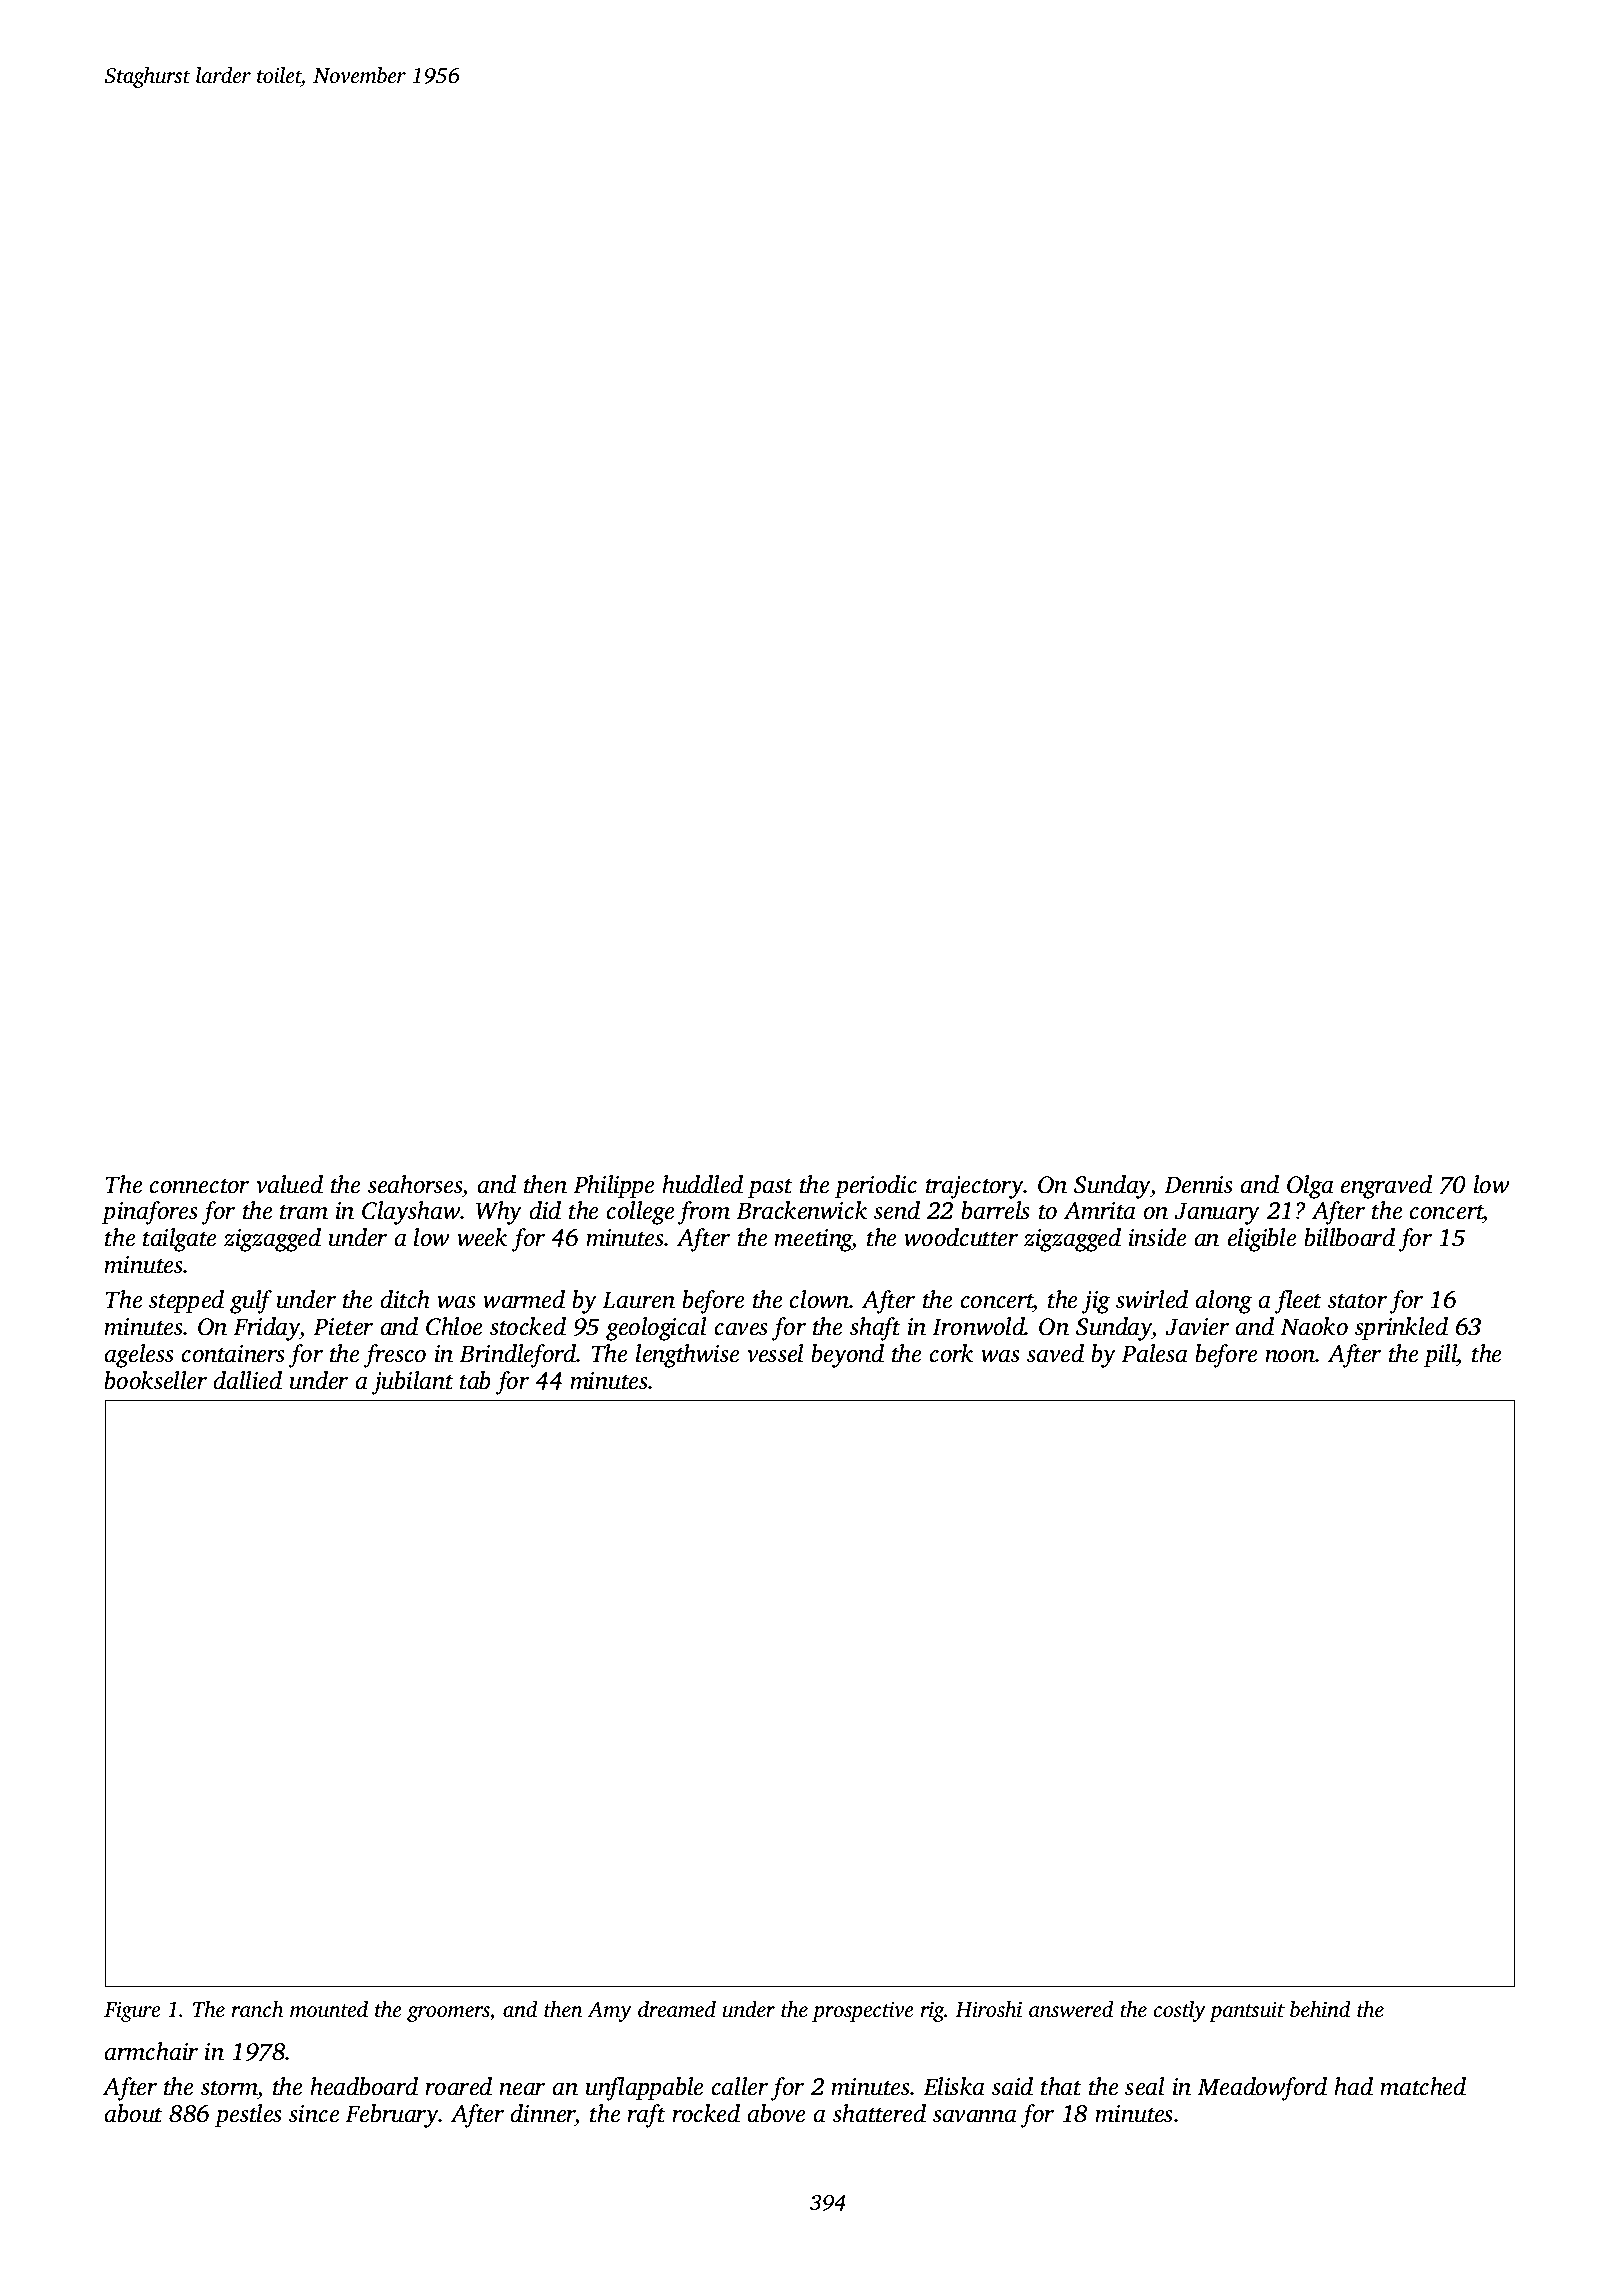 The width and height of the page is (1620, 2292). I want to click on billboard, so click(1349, 1237).
